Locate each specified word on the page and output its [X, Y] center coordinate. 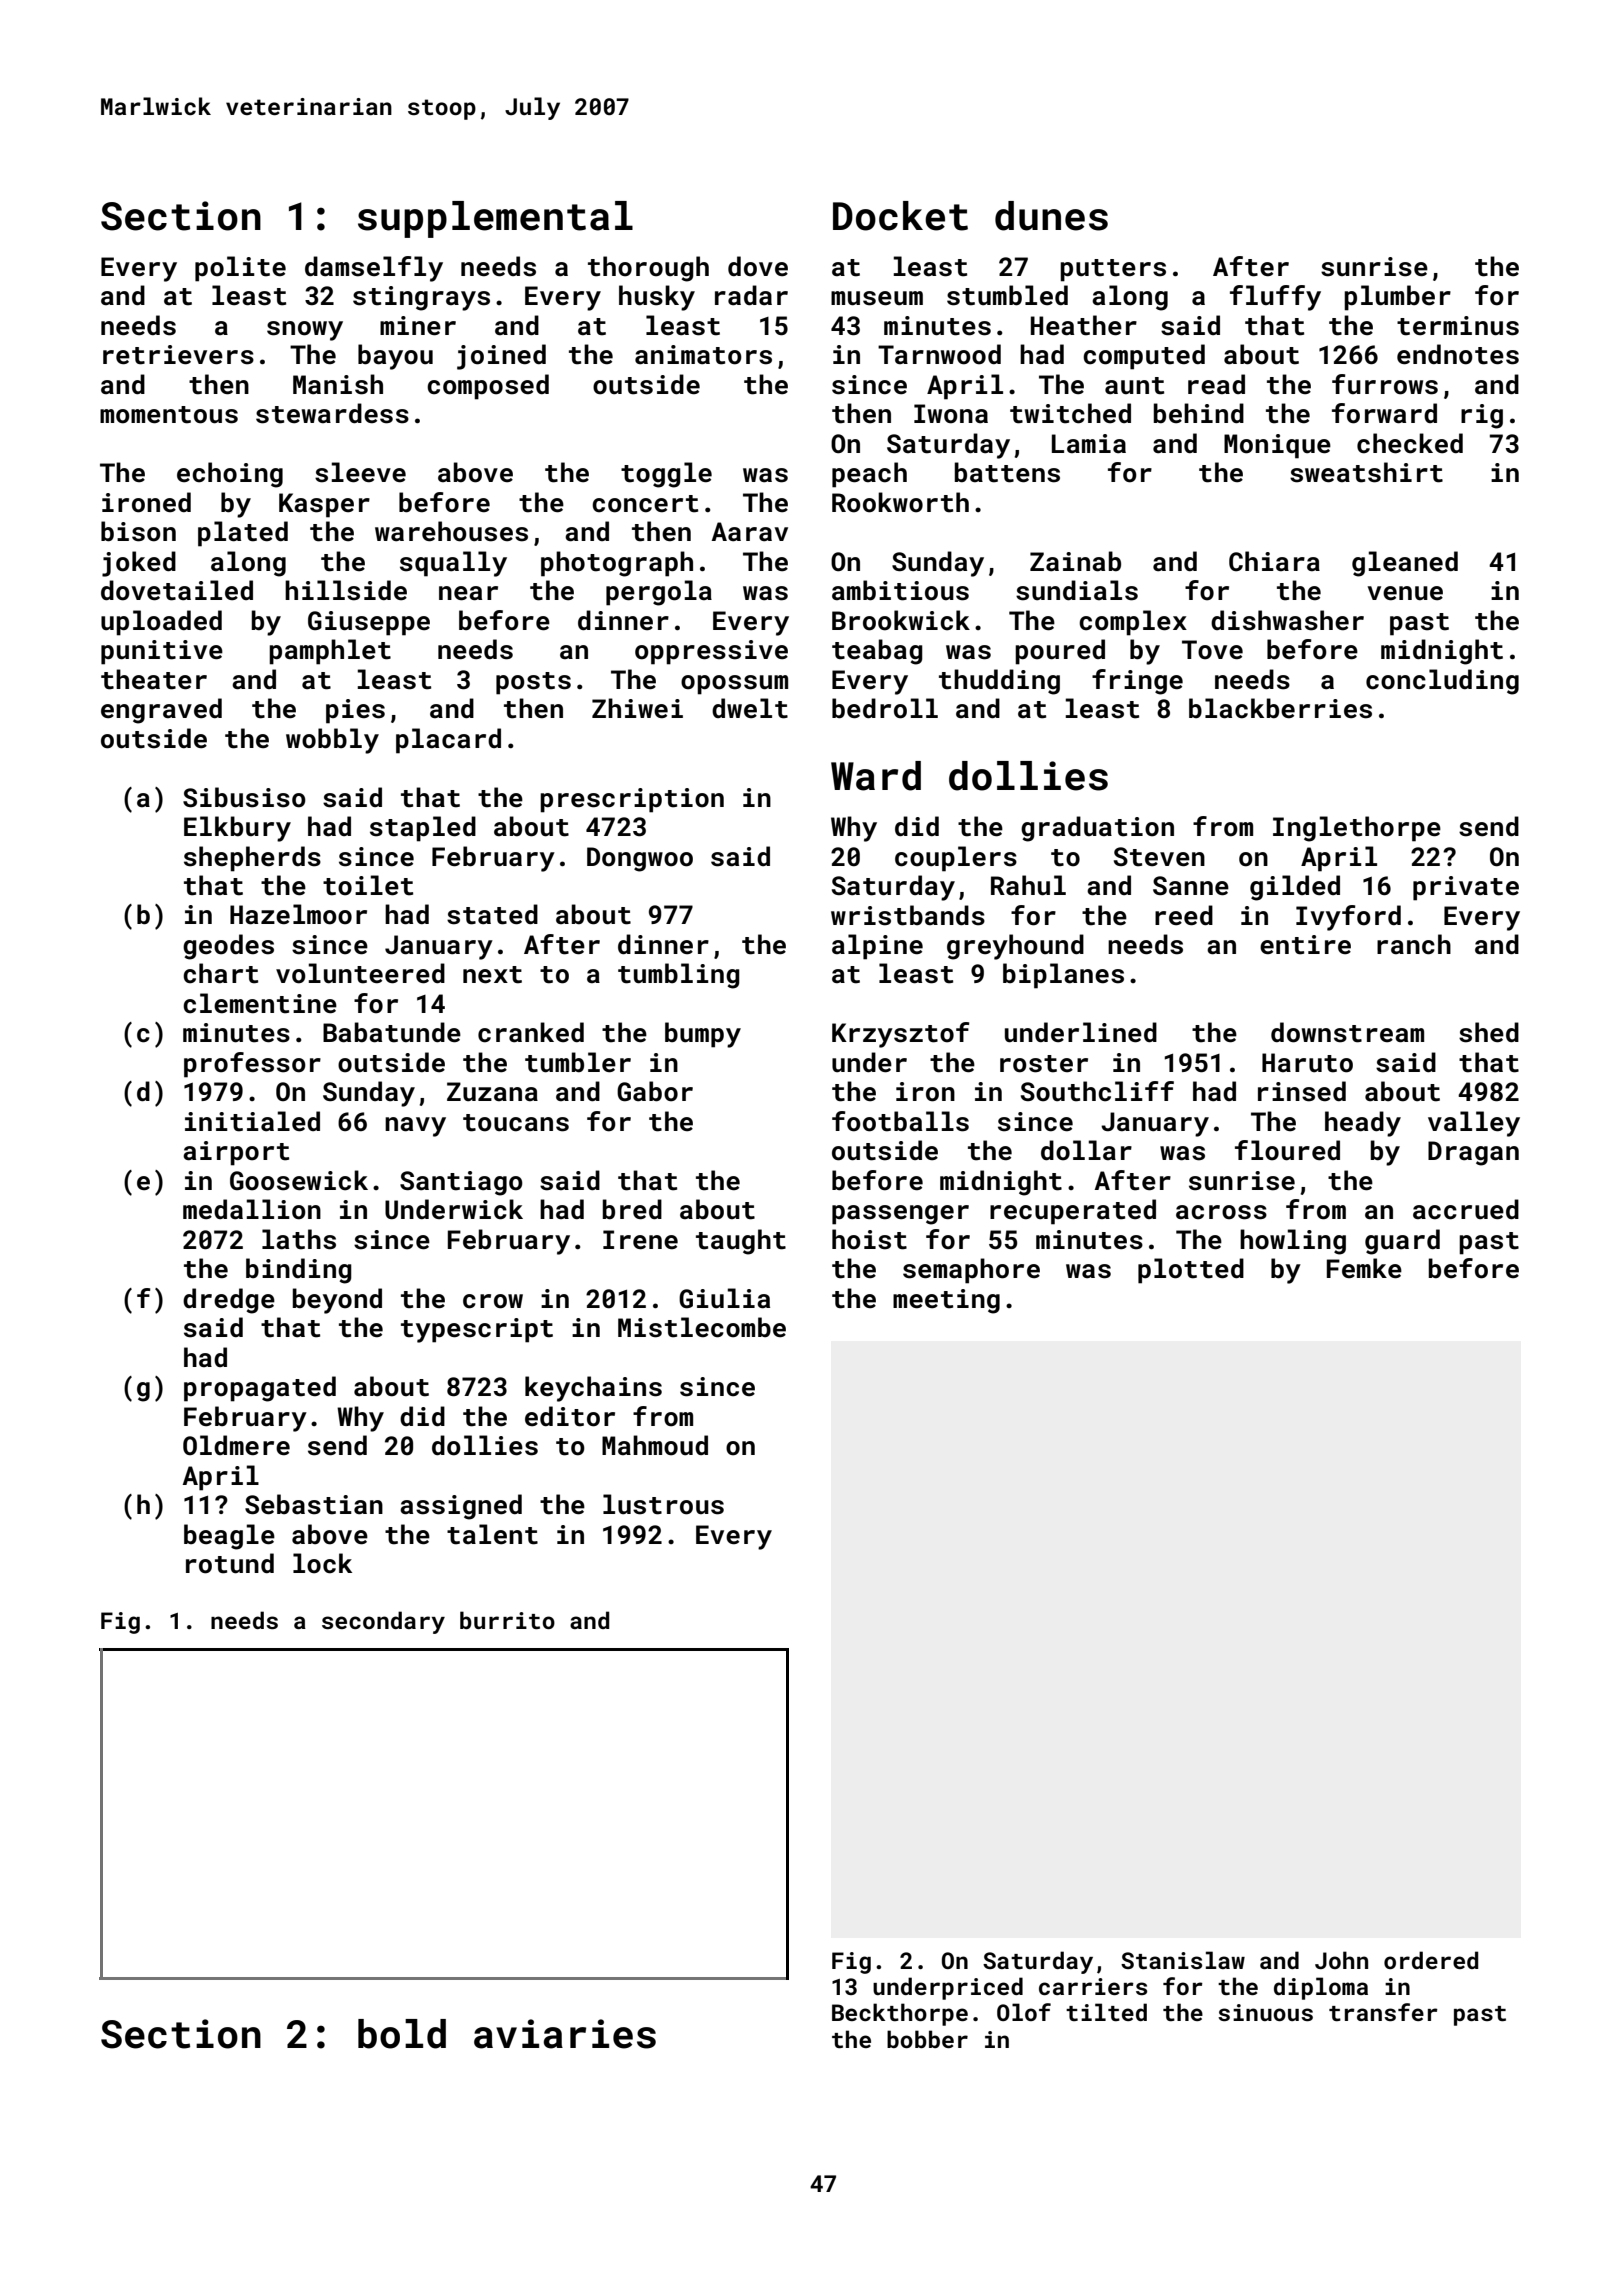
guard [1402, 1242]
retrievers [178, 355]
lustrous [663, 1504]
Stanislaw [1183, 1960]
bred [632, 1209]
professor [252, 1065]
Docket [900, 216]
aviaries [565, 2034]
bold [402, 2034]
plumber [1397, 298]
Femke [1364, 1268]
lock [322, 1563]
